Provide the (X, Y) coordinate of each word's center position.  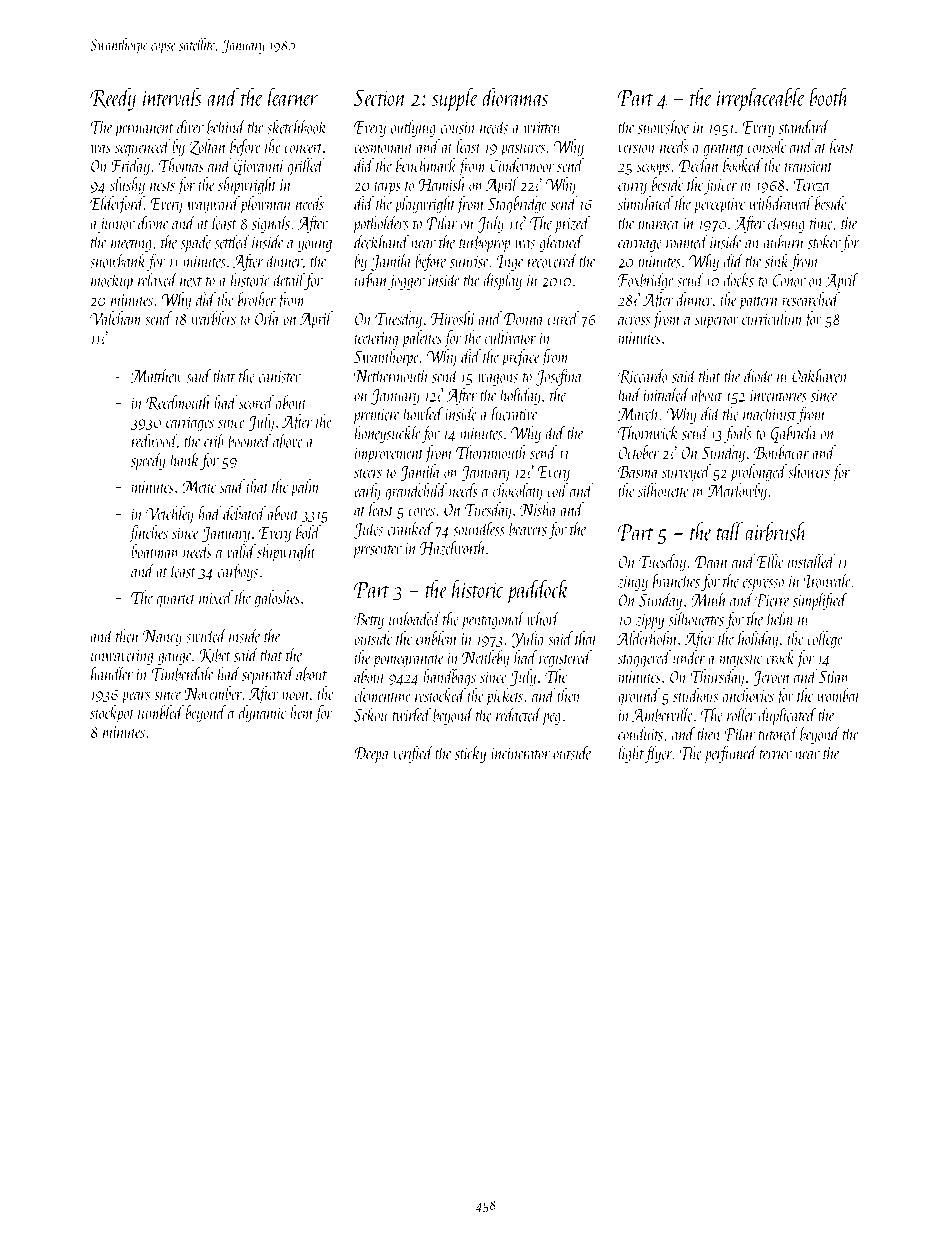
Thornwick (648, 432)
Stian (833, 676)
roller (741, 714)
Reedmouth (178, 403)
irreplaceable (761, 99)
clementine (382, 695)
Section (380, 97)
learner (293, 96)
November (213, 693)
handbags (449, 678)
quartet (176, 601)
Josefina (559, 377)
